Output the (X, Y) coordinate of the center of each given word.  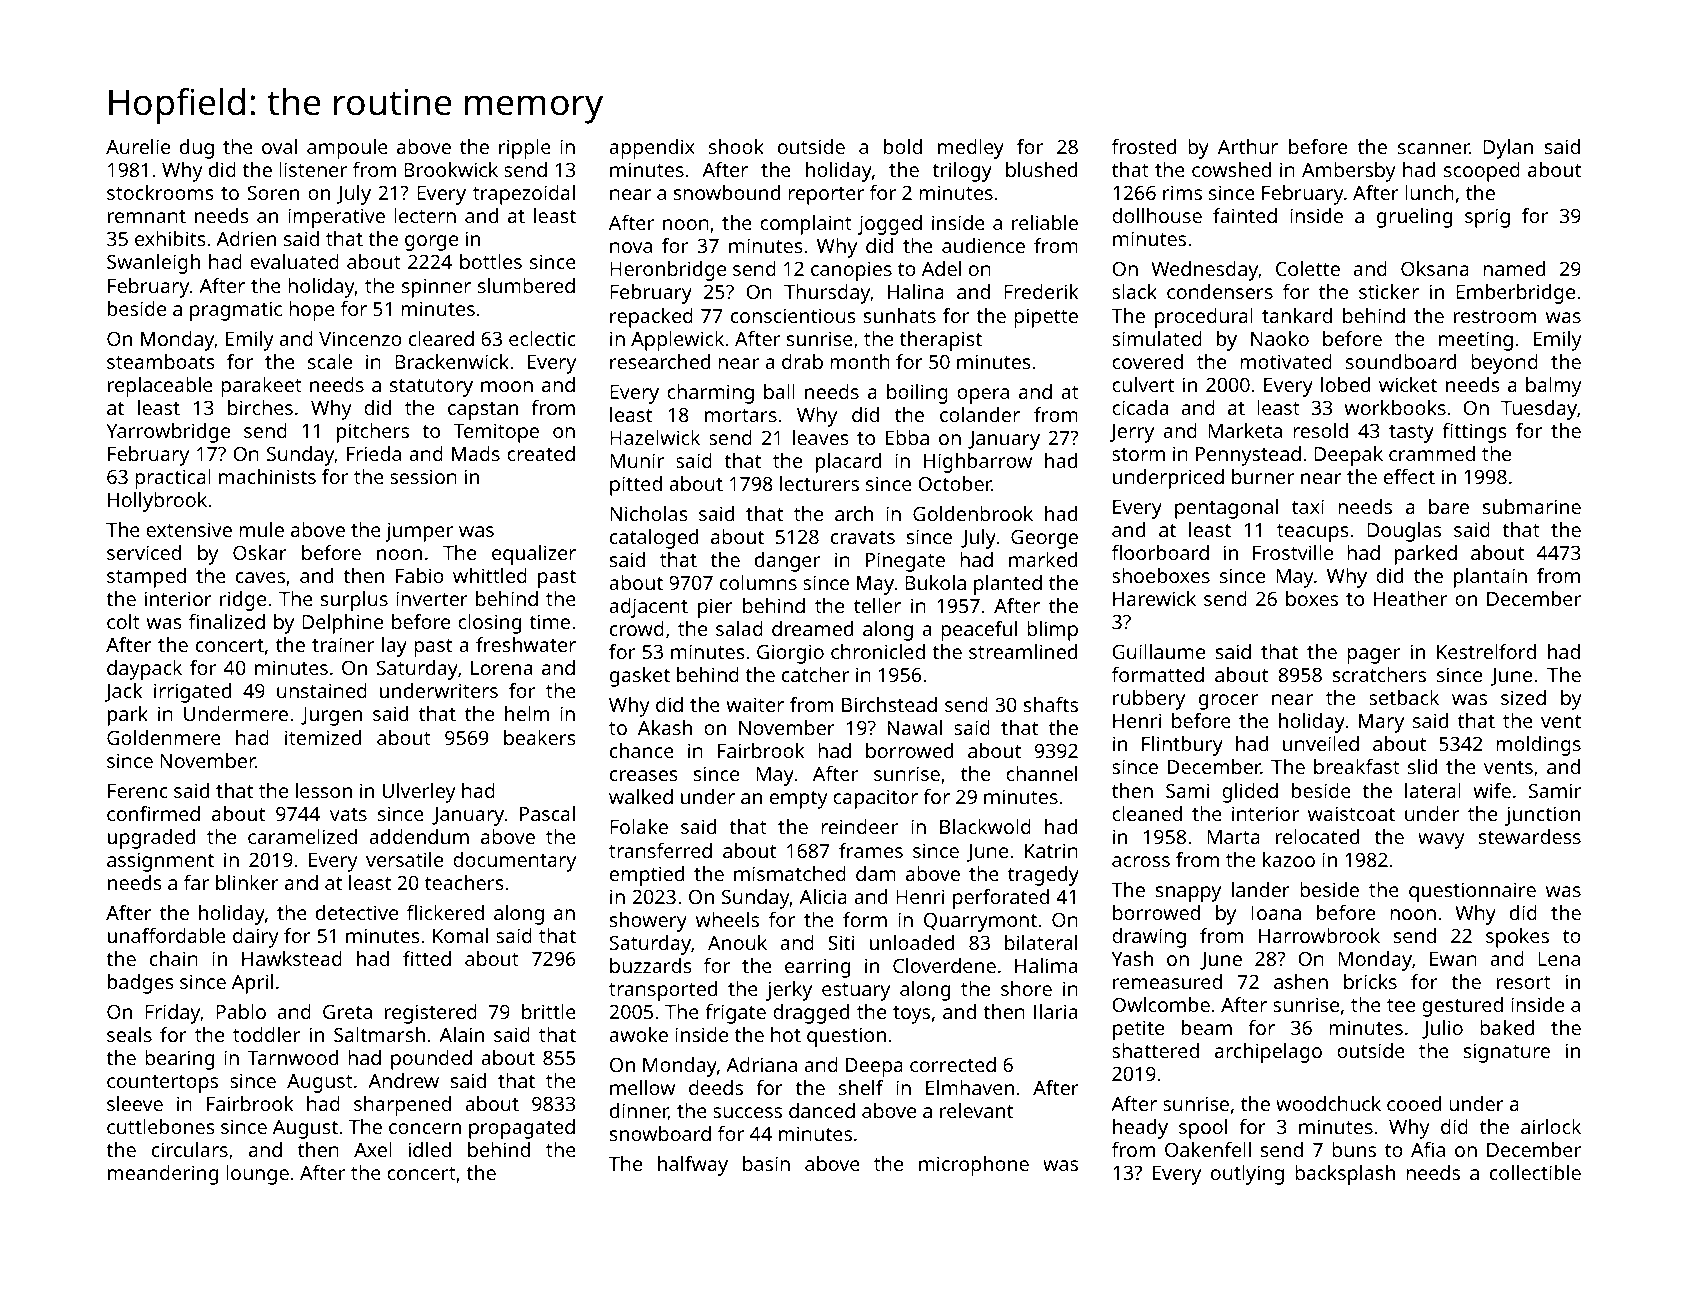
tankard (1297, 315)
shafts (1051, 704)
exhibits (170, 238)
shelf (861, 1087)
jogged (890, 225)
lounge (257, 1175)
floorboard (1160, 552)
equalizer (534, 555)
